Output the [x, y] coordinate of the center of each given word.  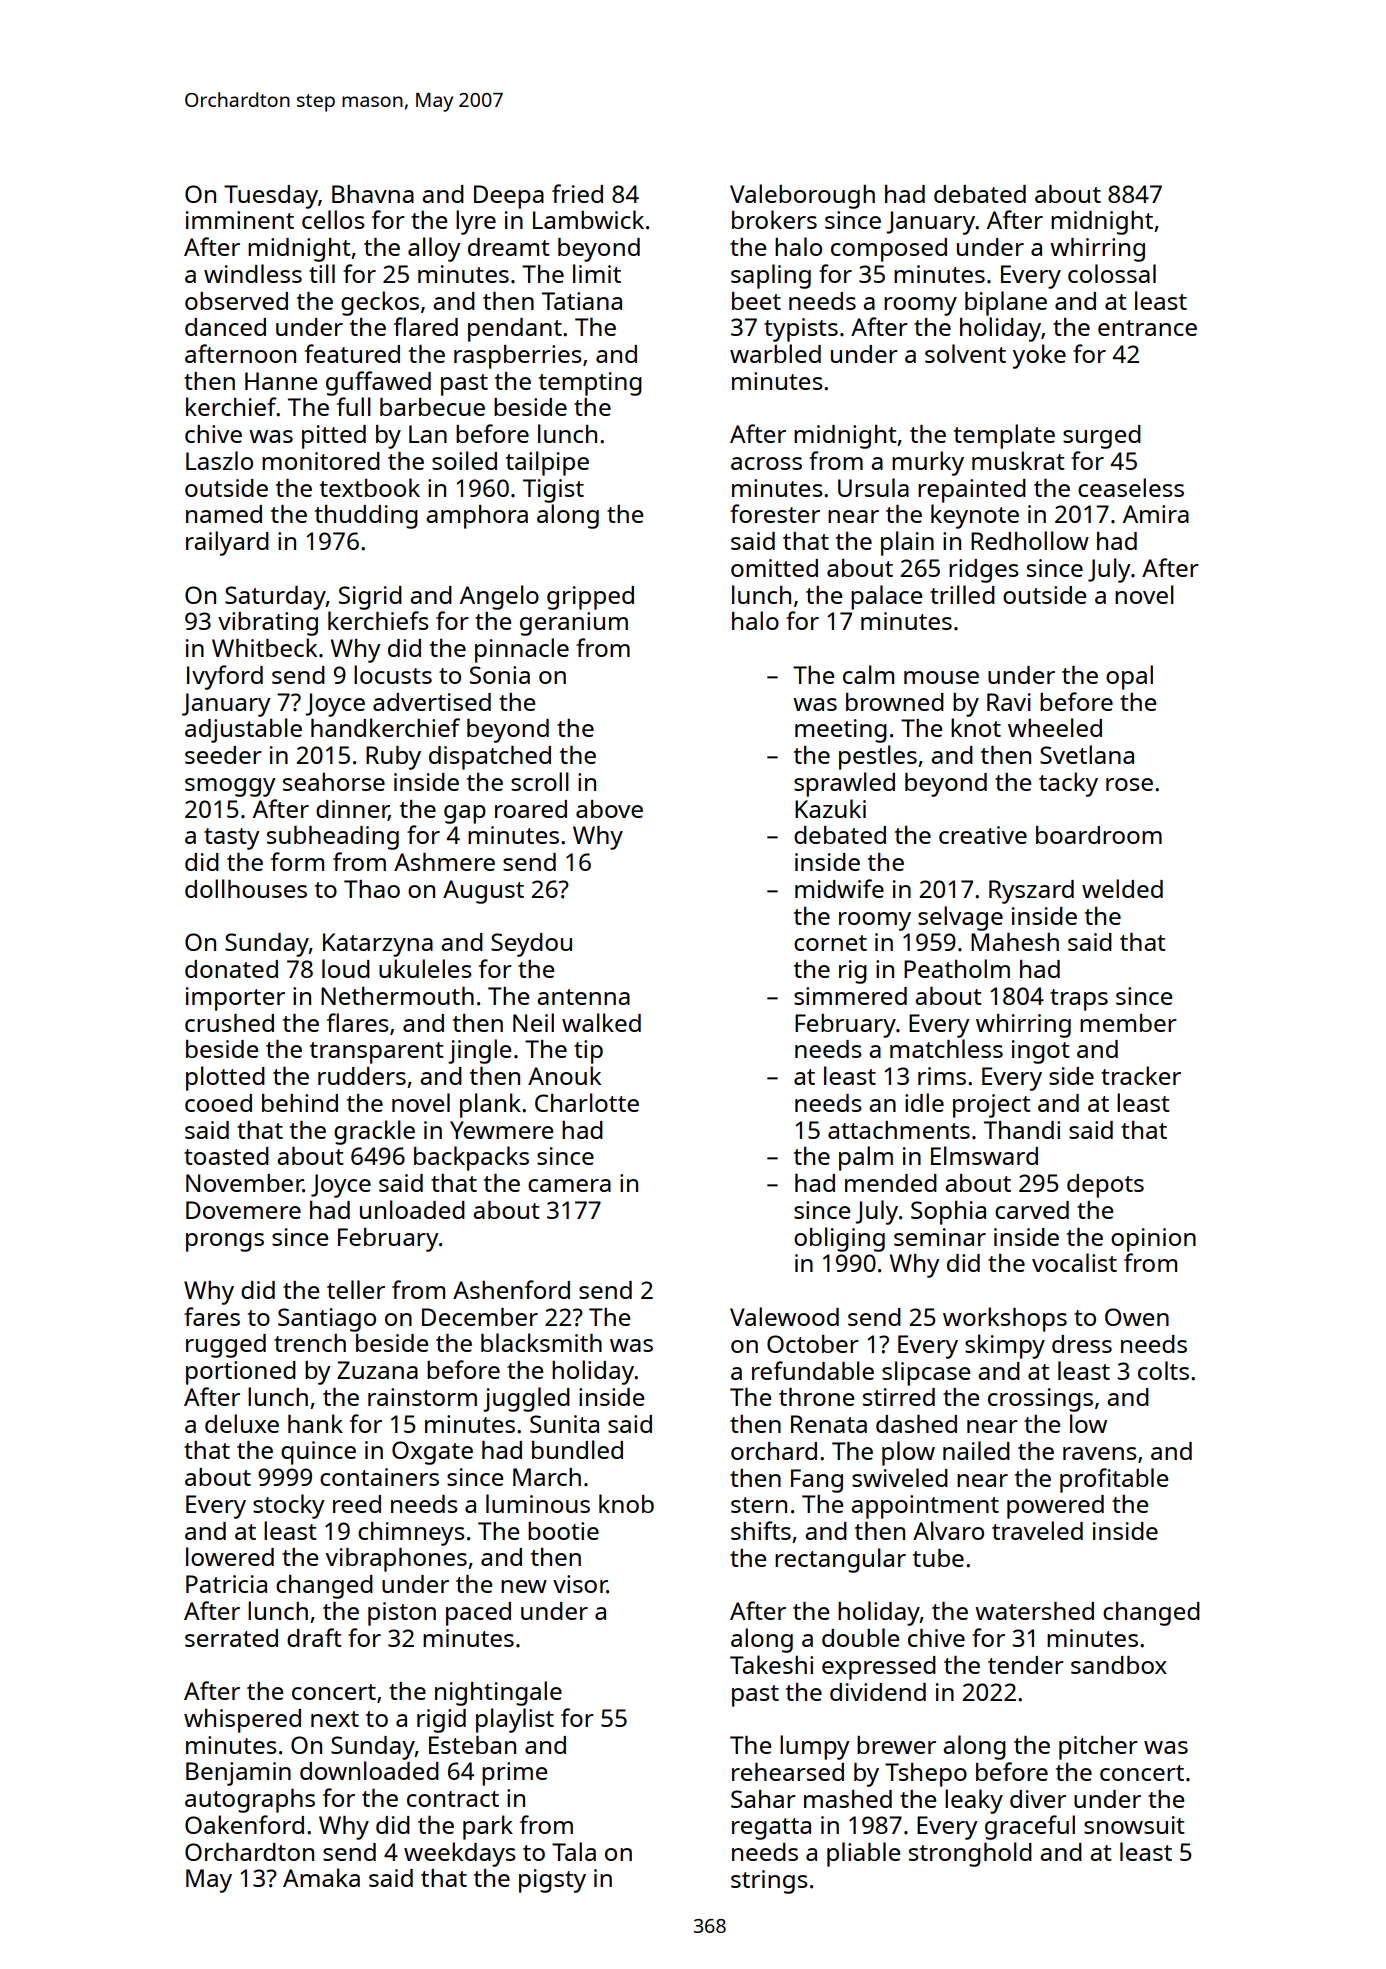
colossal [1112, 273]
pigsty [552, 1881]
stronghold [970, 1854]
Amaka [321, 1877]
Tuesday [271, 197]
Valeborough [802, 196]
